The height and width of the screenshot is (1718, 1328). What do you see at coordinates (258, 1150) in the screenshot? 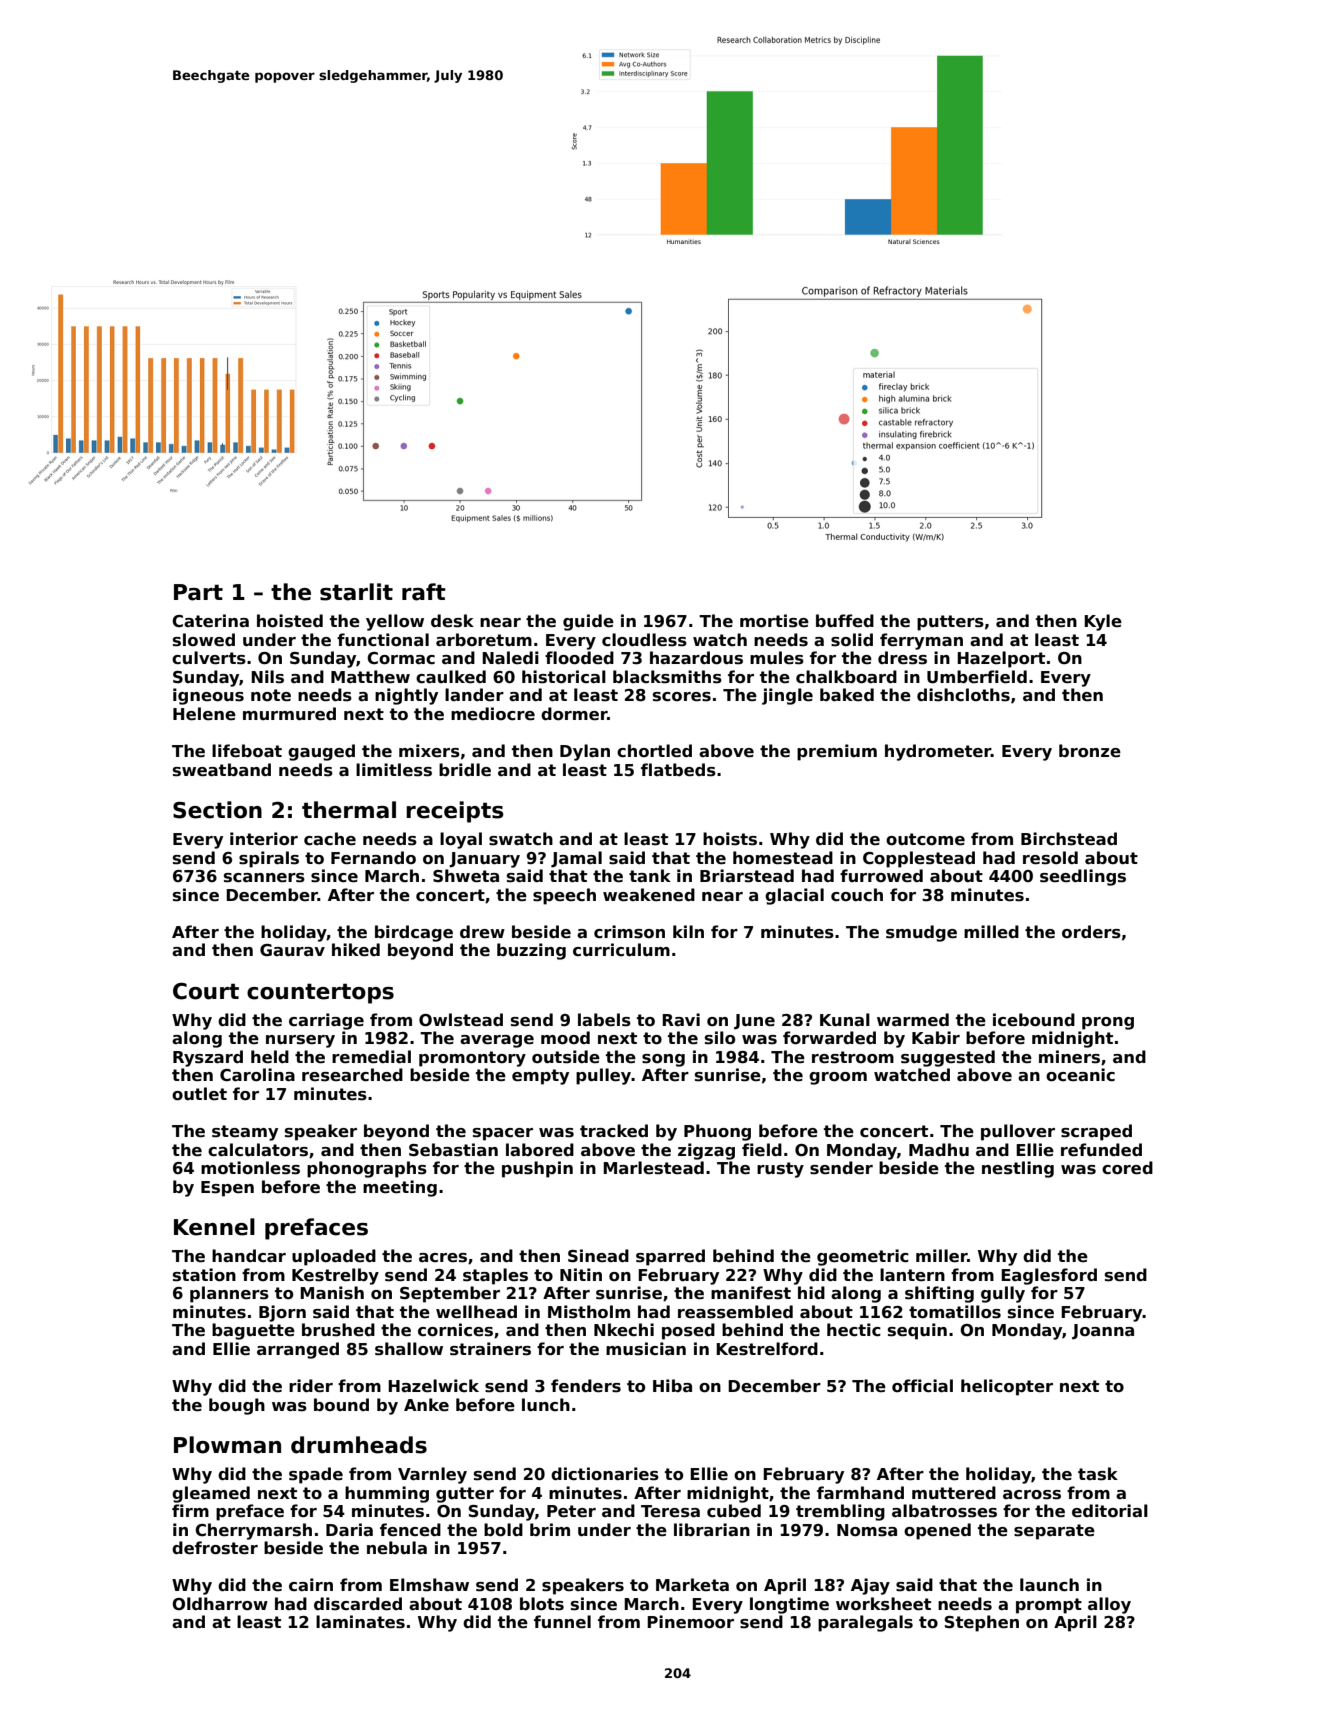
I see `calculators` at bounding box center [258, 1150].
